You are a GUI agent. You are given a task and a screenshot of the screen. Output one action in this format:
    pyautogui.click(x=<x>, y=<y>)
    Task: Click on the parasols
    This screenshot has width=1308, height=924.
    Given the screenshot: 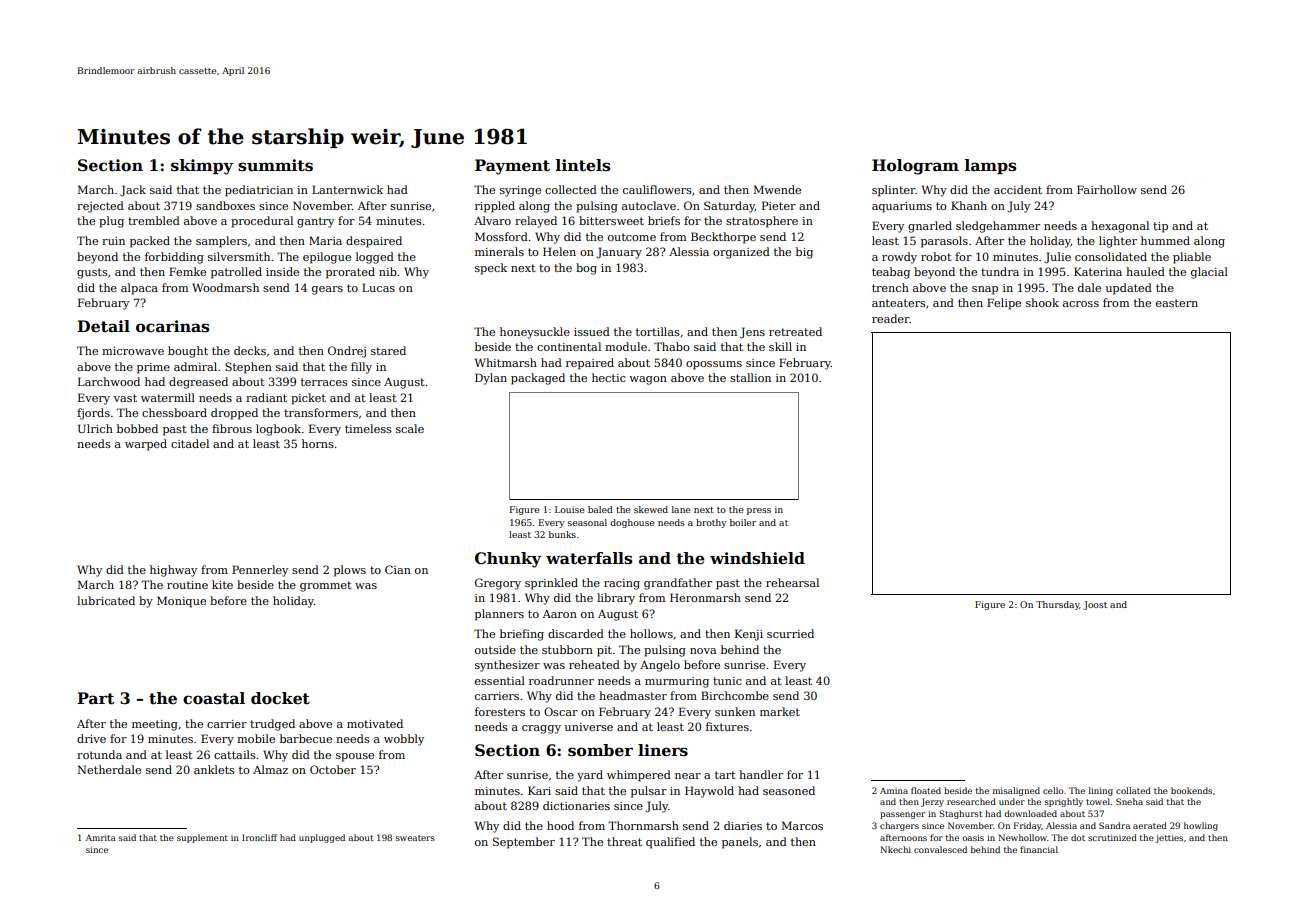 What is the action you would take?
    pyautogui.click(x=944, y=242)
